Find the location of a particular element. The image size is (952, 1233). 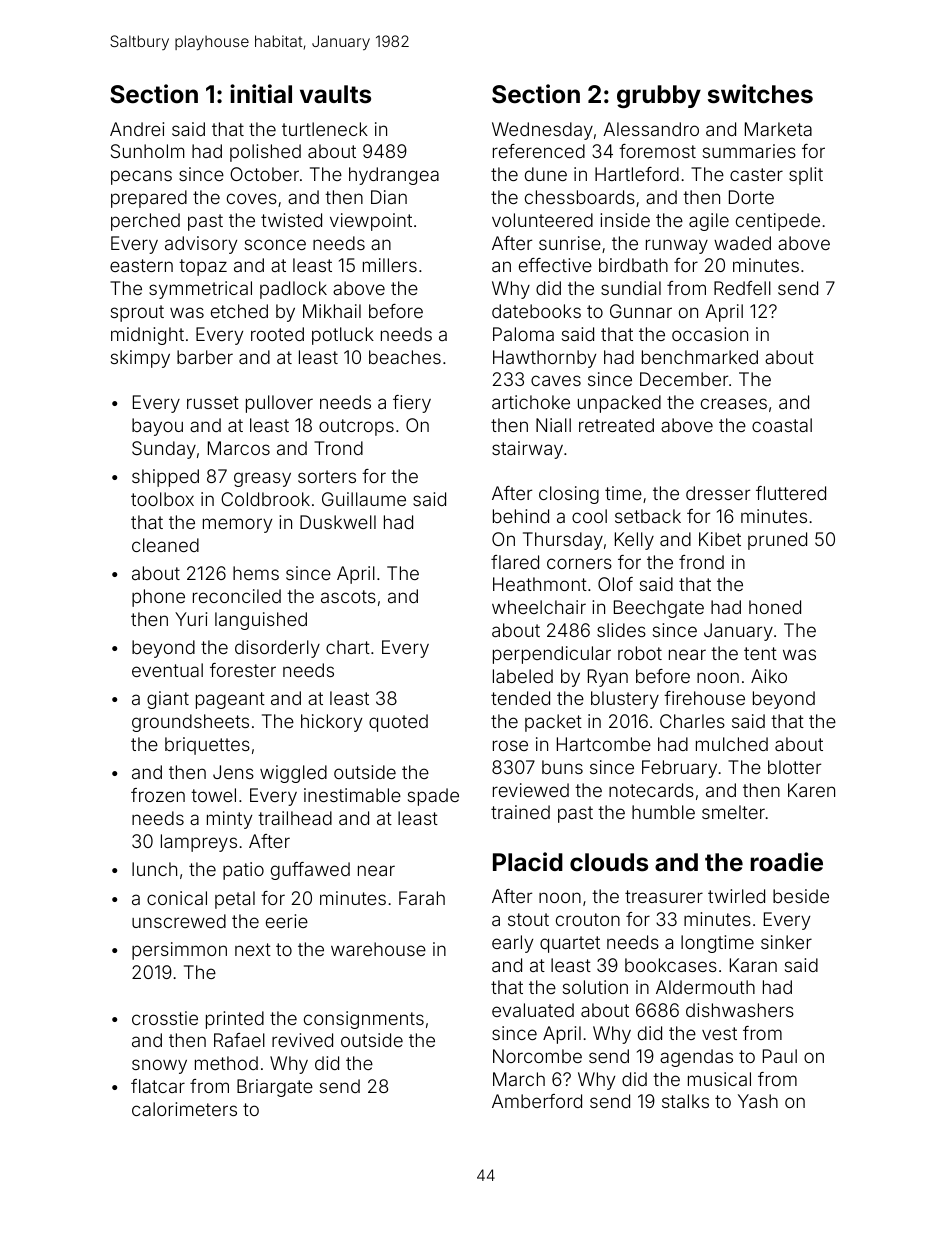

initial is located at coordinates (261, 94).
